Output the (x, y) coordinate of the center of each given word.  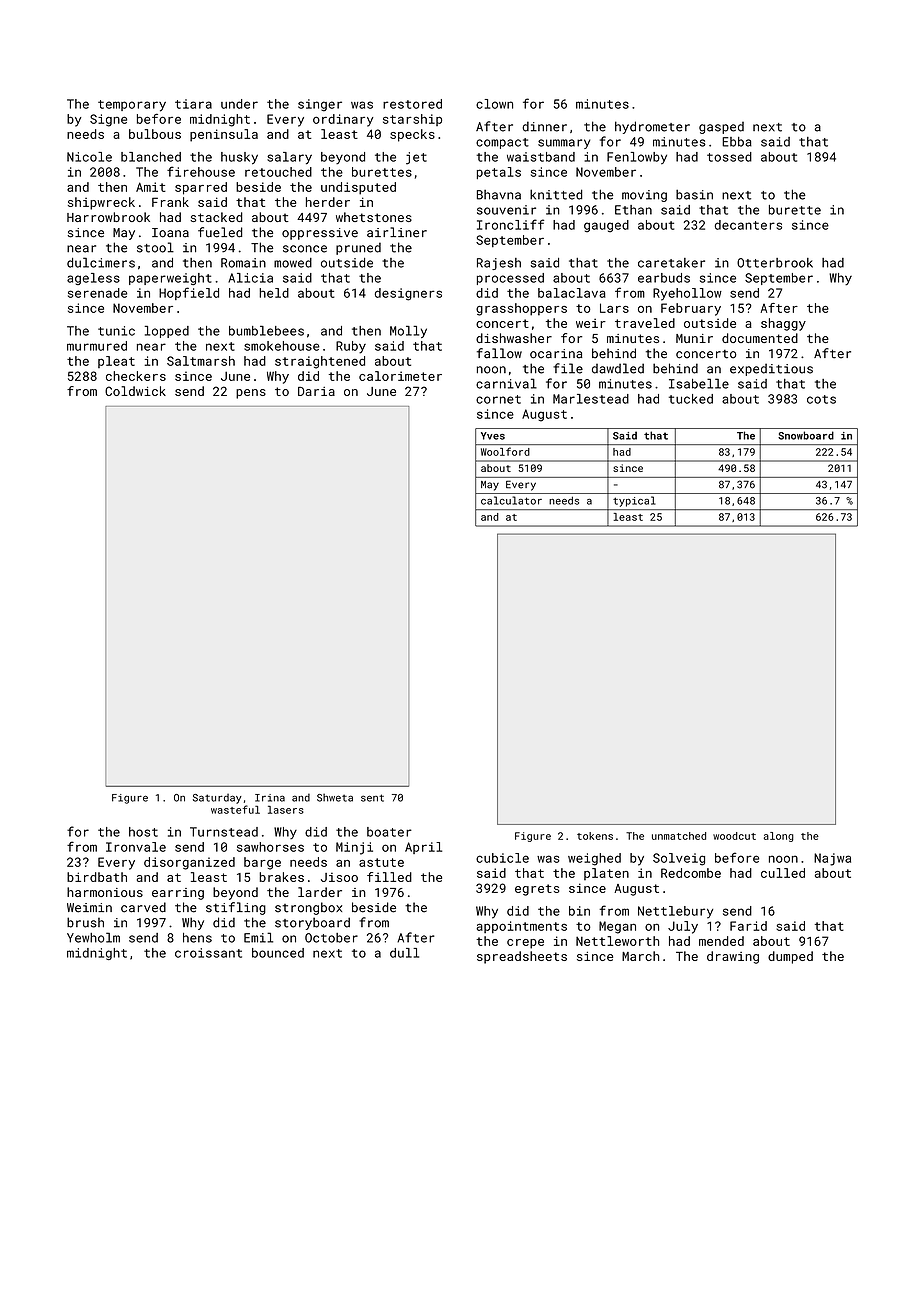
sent (372, 798)
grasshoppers (521, 309)
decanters (748, 225)
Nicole (89, 157)
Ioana (170, 233)
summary (564, 144)
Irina (270, 798)
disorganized (189, 863)
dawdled (618, 368)
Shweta (335, 797)
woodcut (734, 836)
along (779, 837)
